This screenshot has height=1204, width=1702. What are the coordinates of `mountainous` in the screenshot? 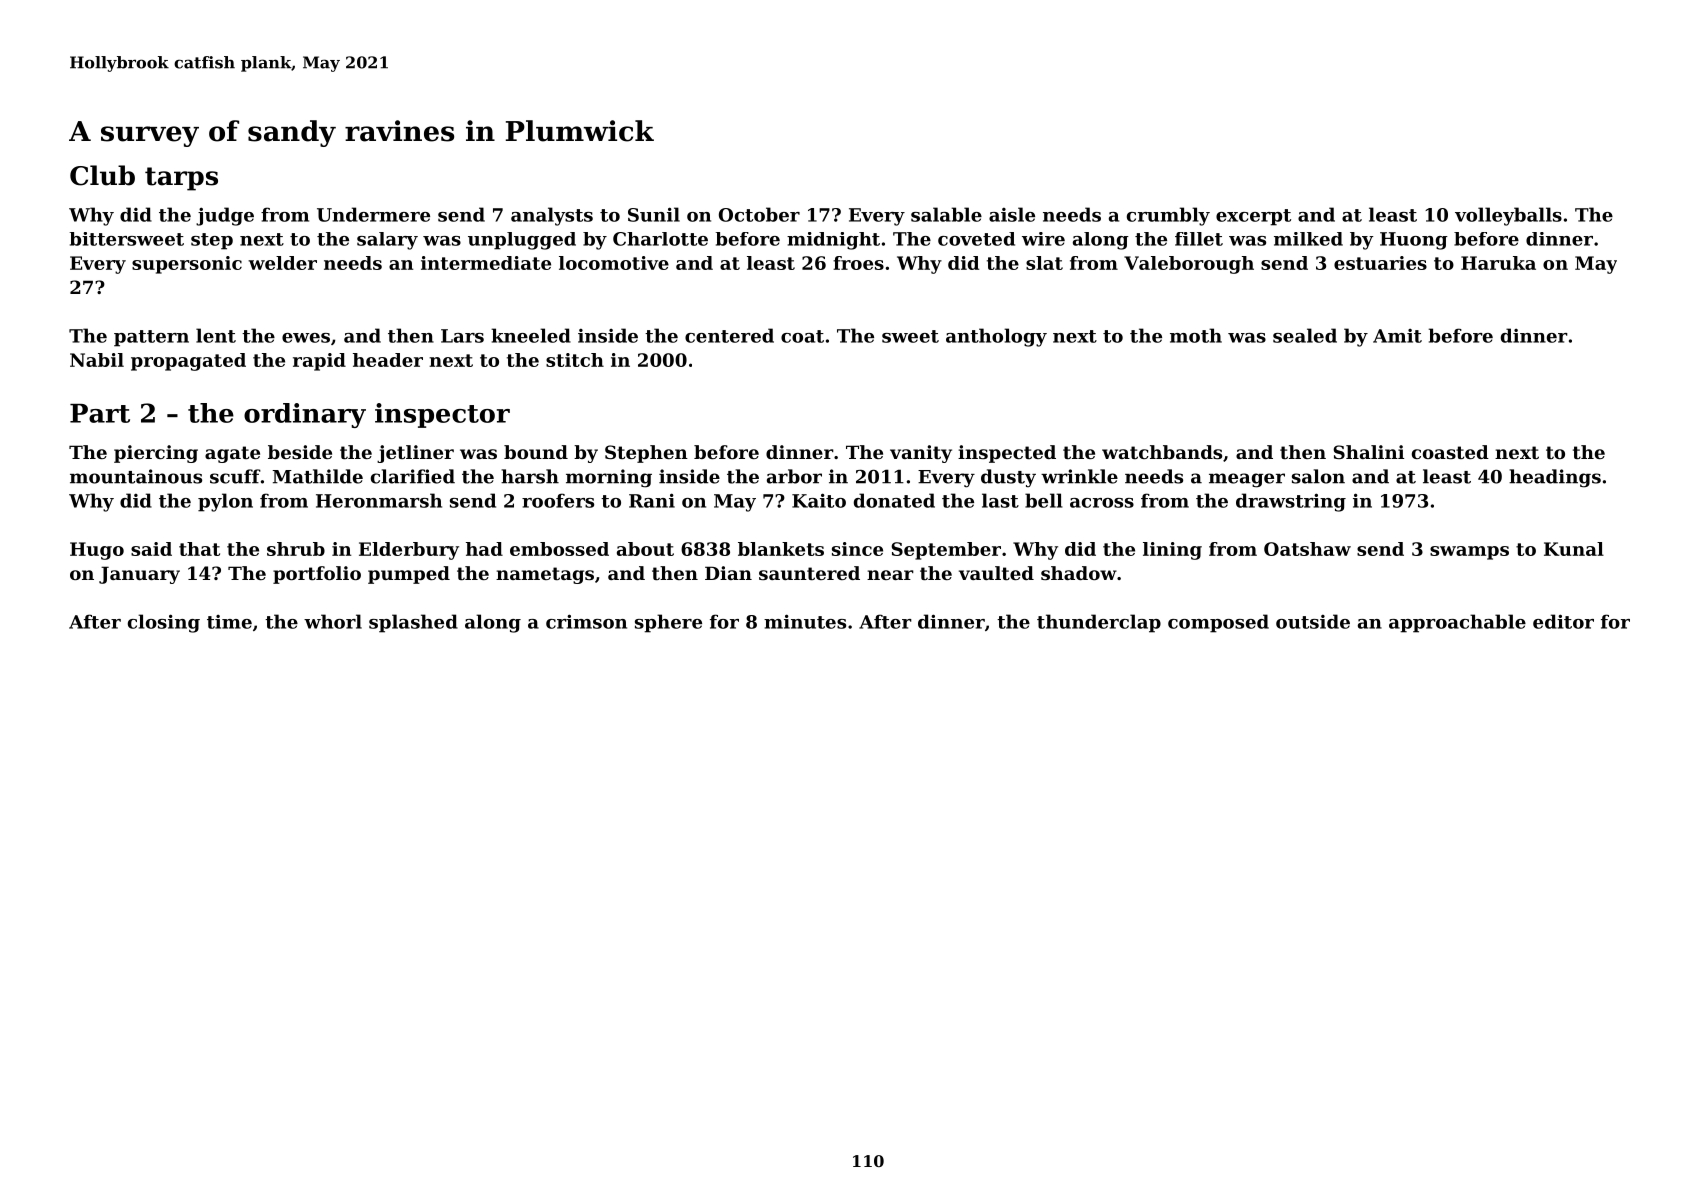 It's located at (136, 476).
